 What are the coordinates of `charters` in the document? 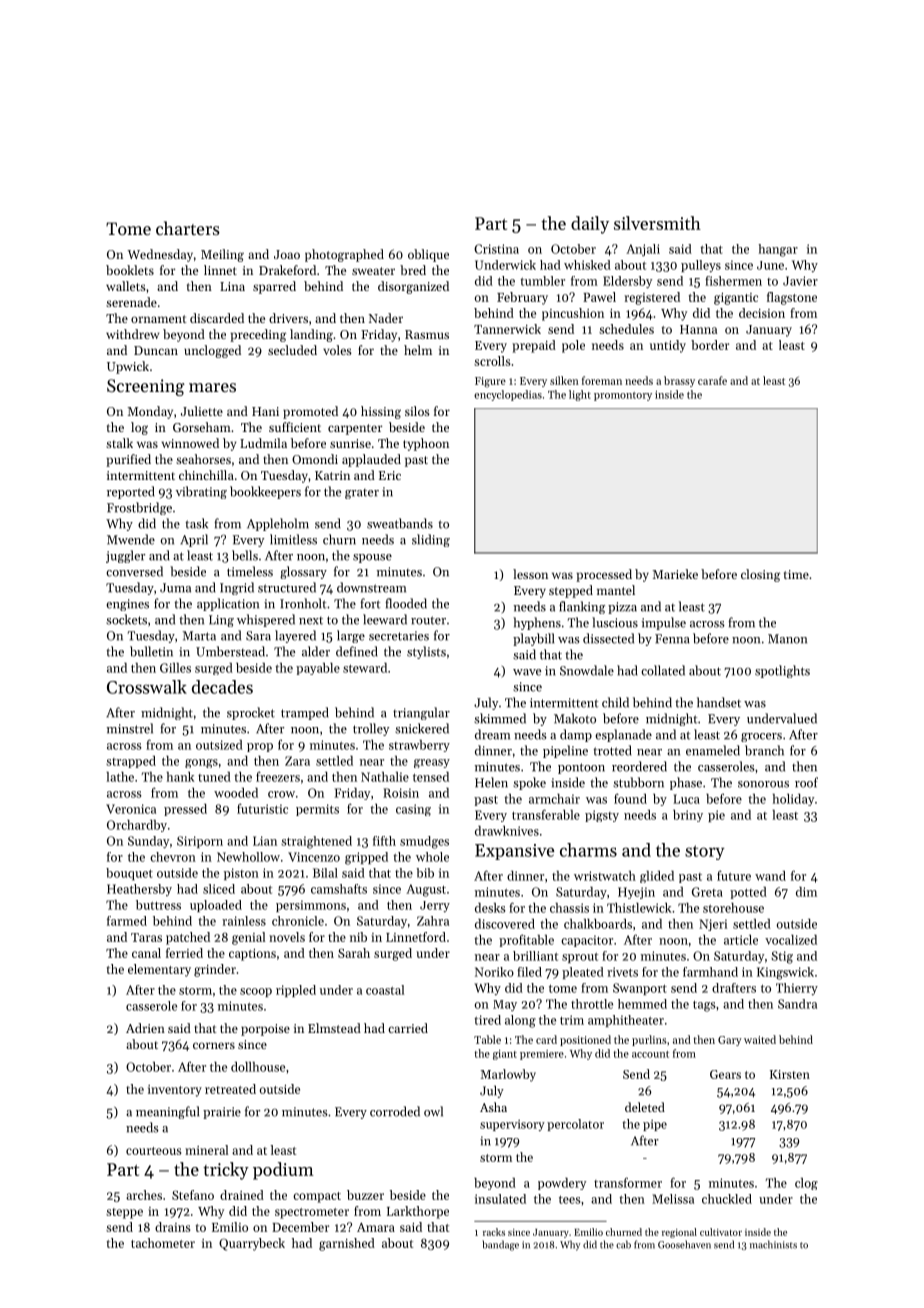 It's located at (188, 228).
